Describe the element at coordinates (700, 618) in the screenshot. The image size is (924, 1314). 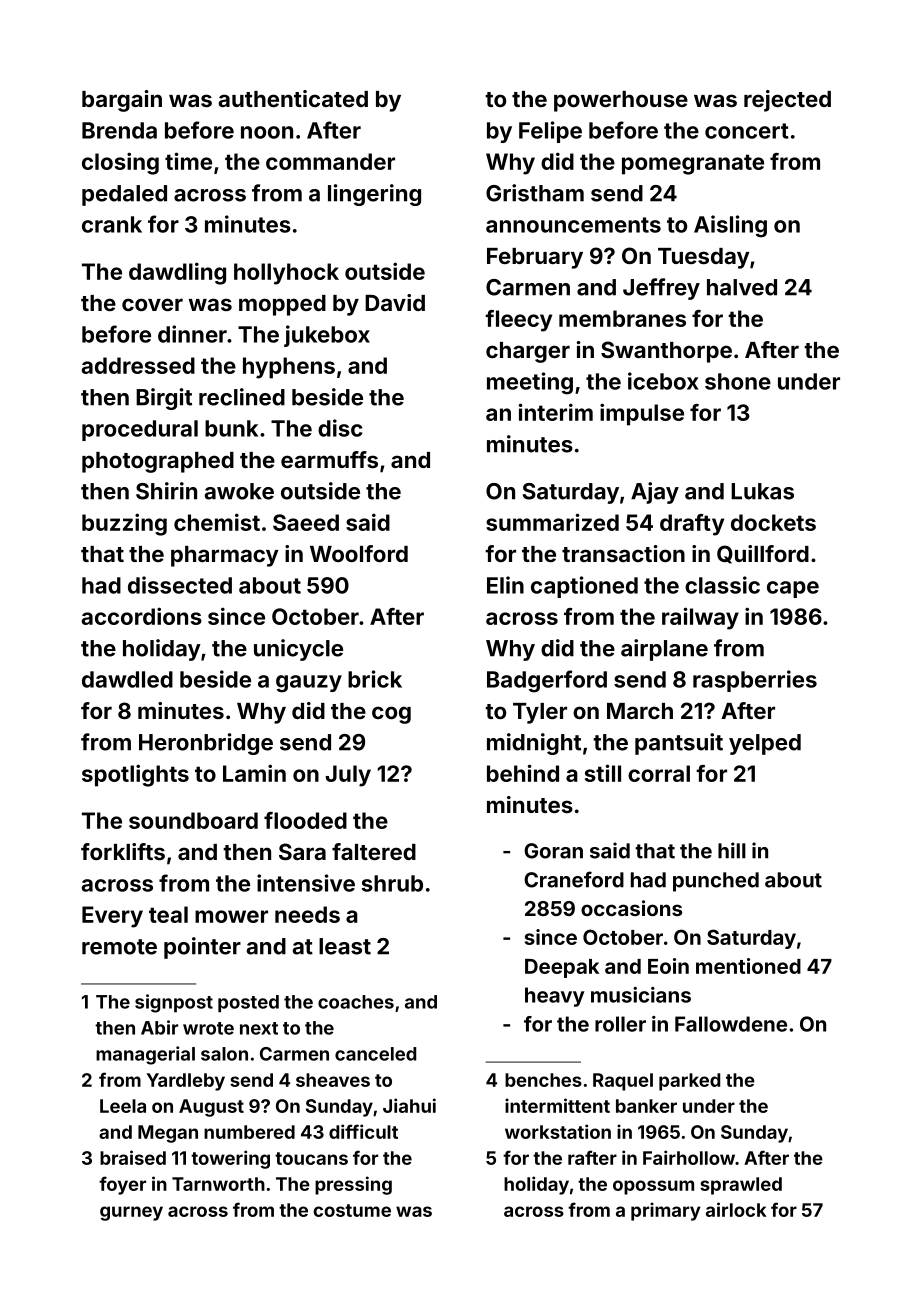
I see `railway` at that location.
